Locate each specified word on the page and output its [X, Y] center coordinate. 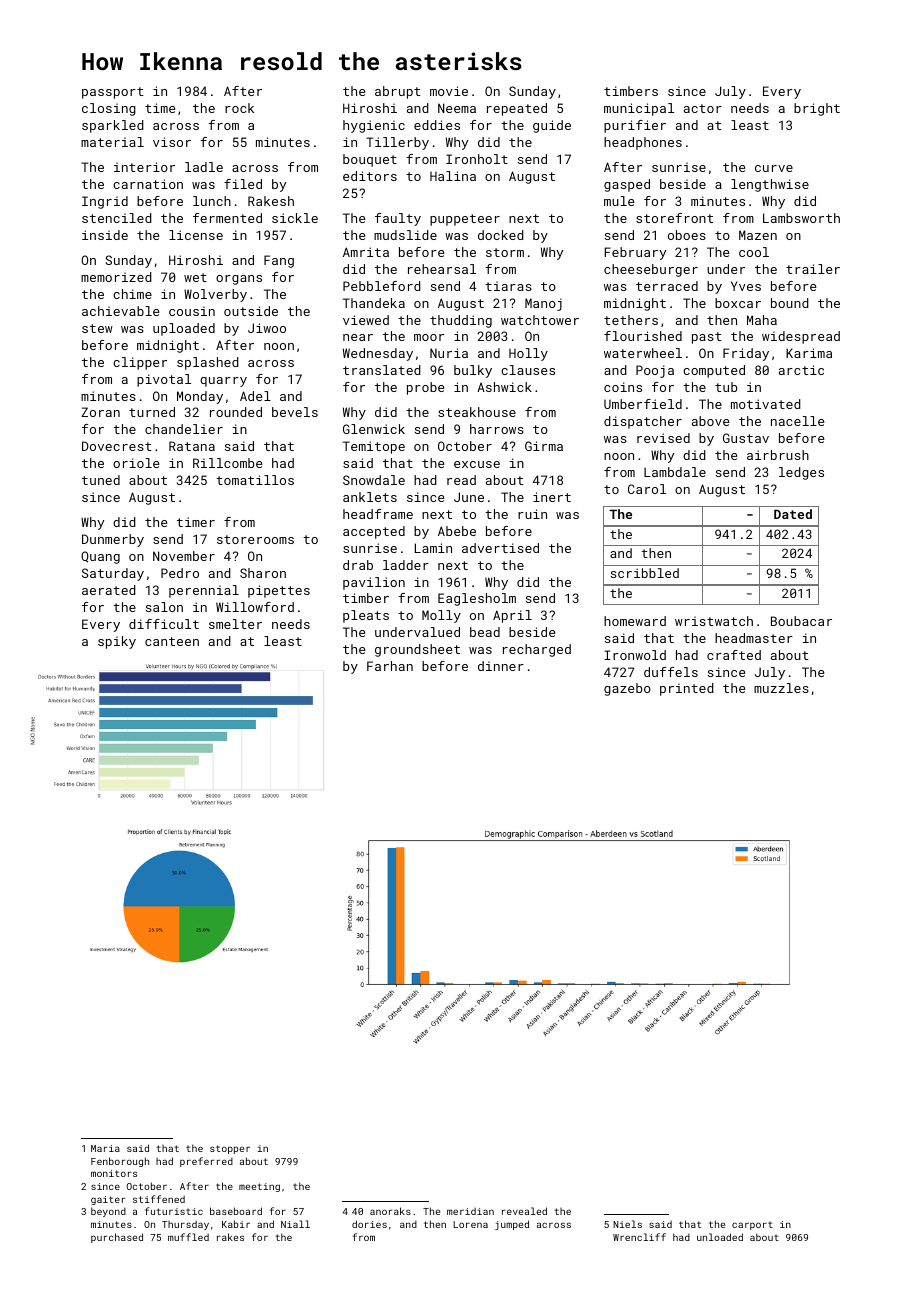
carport [752, 1226]
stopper [230, 1149]
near [358, 337]
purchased [117, 1238]
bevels [295, 412]
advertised [500, 548]
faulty [398, 219]
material [112, 142]
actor [703, 108]
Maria [105, 1148]
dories [369, 1224]
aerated [109, 590]
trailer [813, 269]
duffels [671, 672]
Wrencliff [639, 1237]
